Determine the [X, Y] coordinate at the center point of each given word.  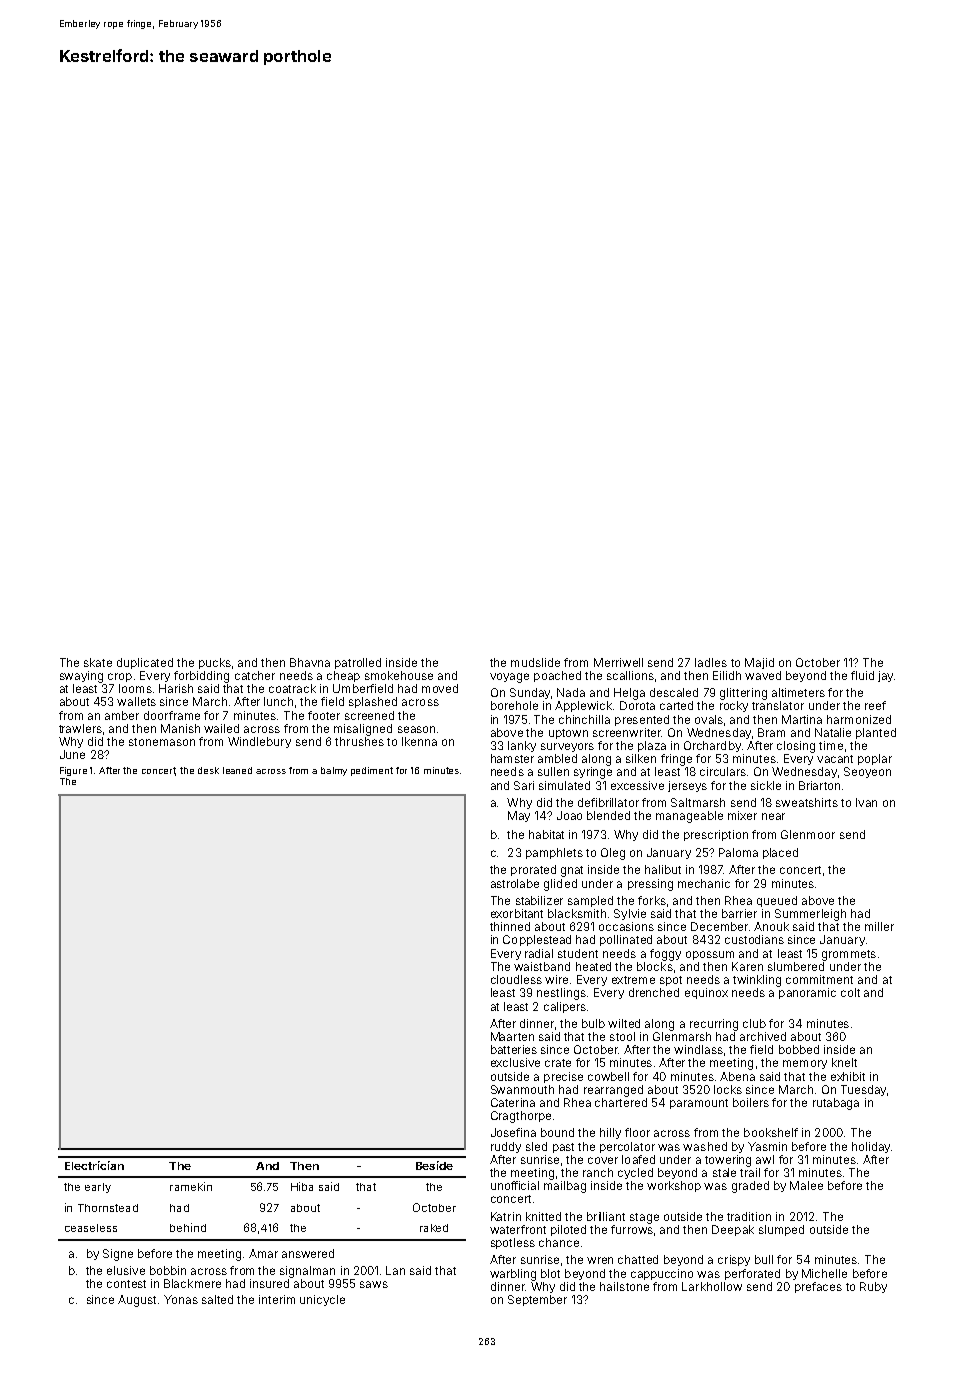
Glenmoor [808, 834]
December [719, 926]
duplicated [145, 663]
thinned [510, 926]
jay [885, 676]
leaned [237, 770]
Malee [806, 1185]
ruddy [506, 1147]
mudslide [535, 662]
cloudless [516, 979]
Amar [263, 1253]
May [519, 816]
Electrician [94, 1165]
